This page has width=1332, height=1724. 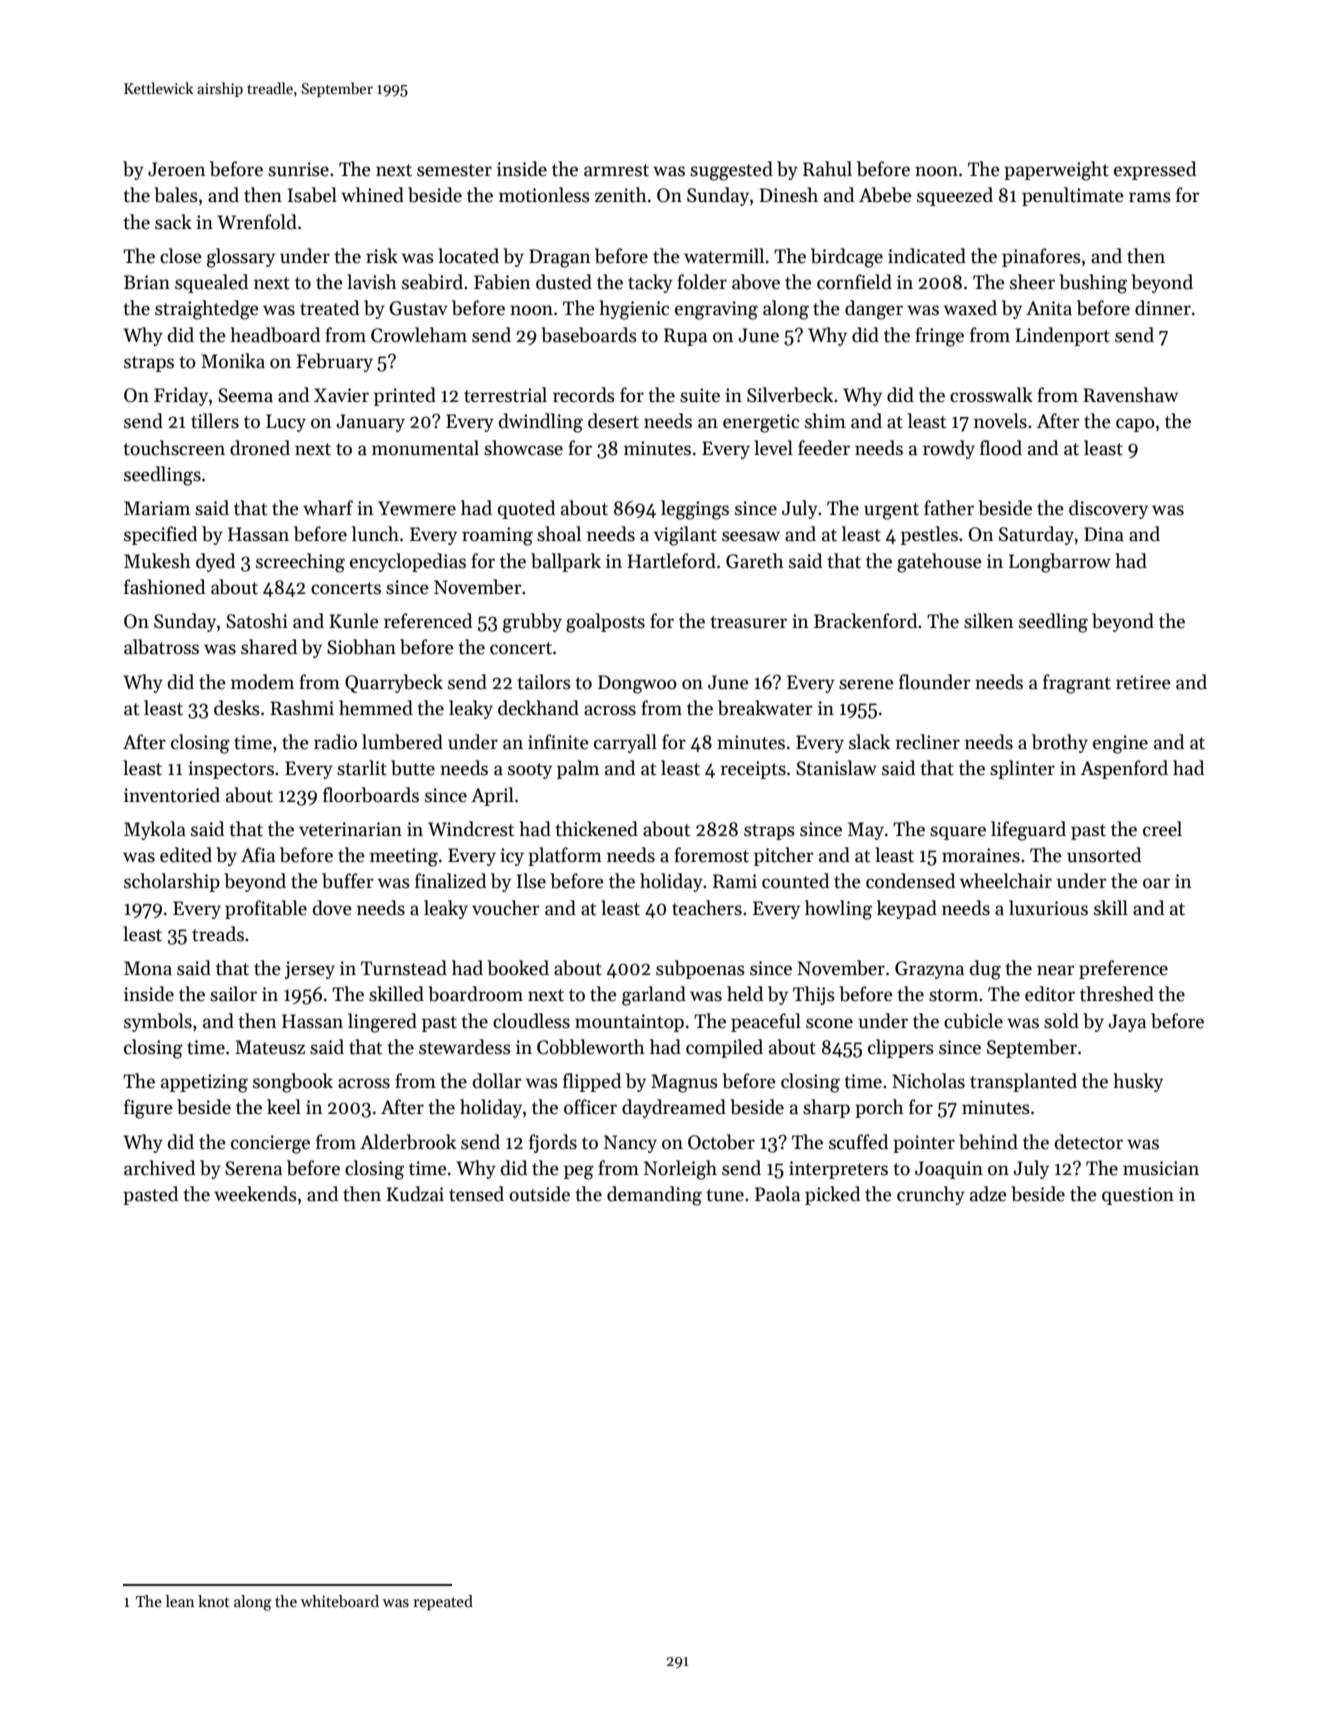 What do you see at coordinates (613, 421) in the page?
I see `desert` at bounding box center [613, 421].
